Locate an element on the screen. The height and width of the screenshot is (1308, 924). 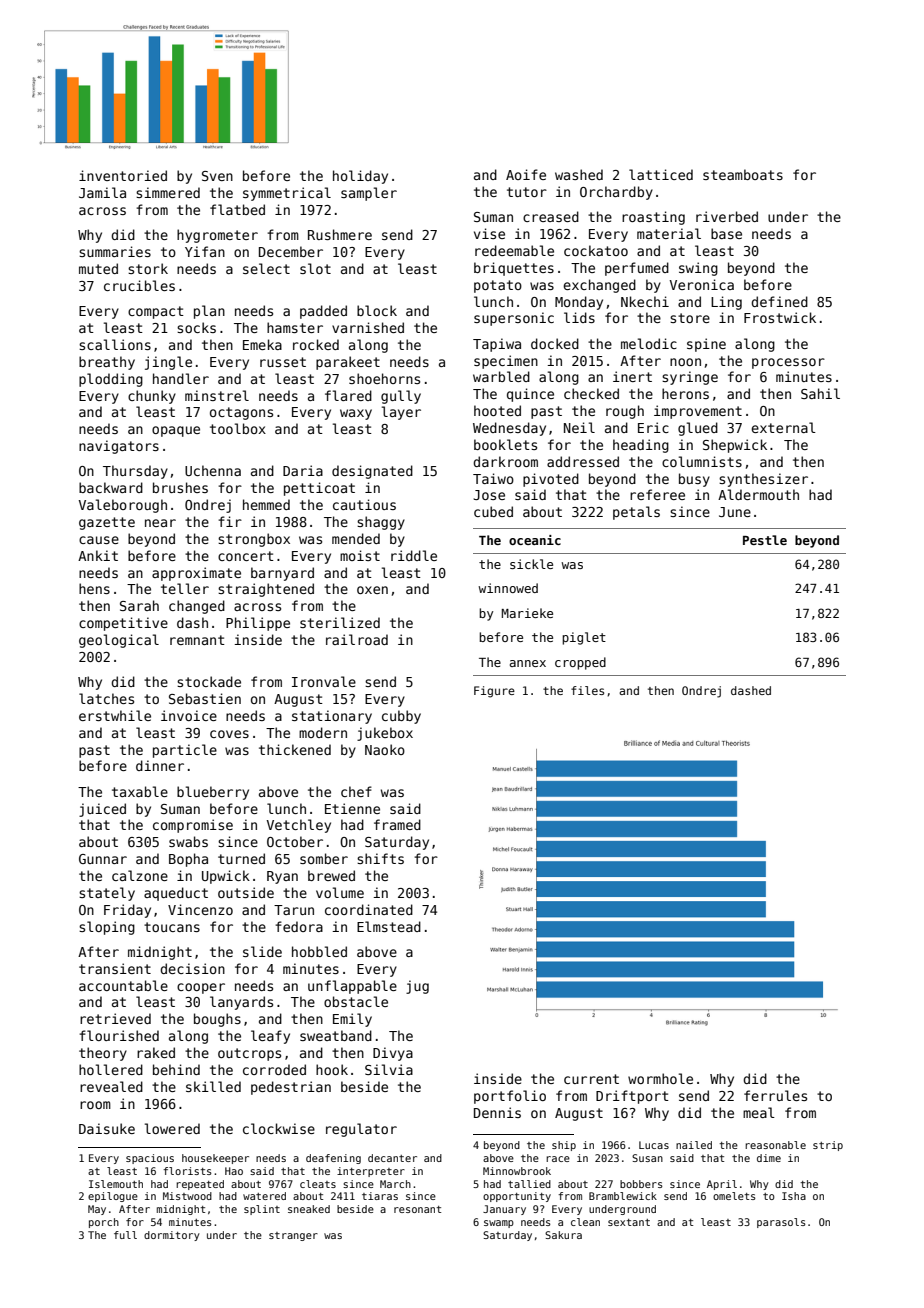
holiday is located at coordinates (360, 177).
